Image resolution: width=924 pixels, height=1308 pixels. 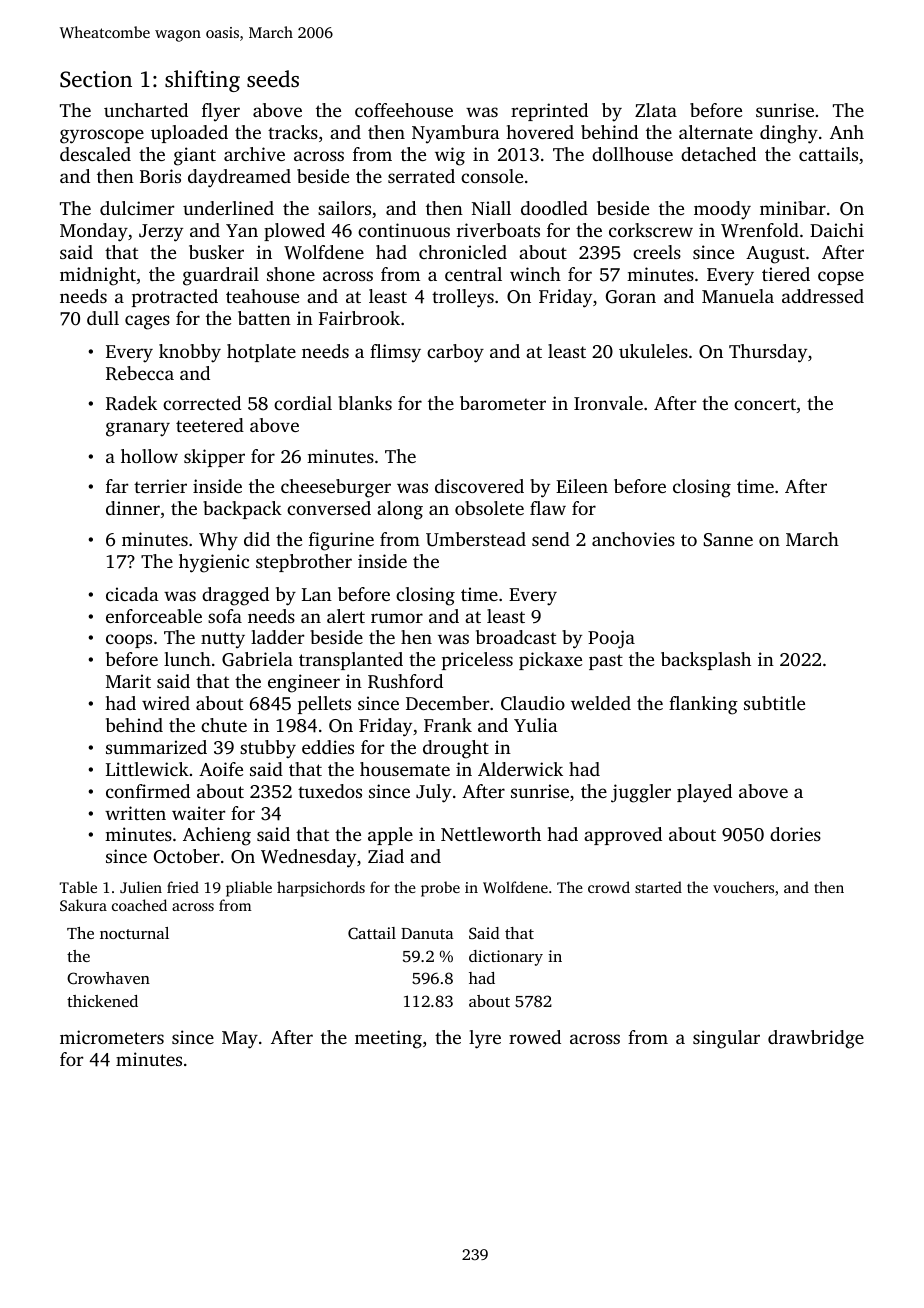 What do you see at coordinates (133, 508) in the image?
I see `dinner` at bounding box center [133, 508].
